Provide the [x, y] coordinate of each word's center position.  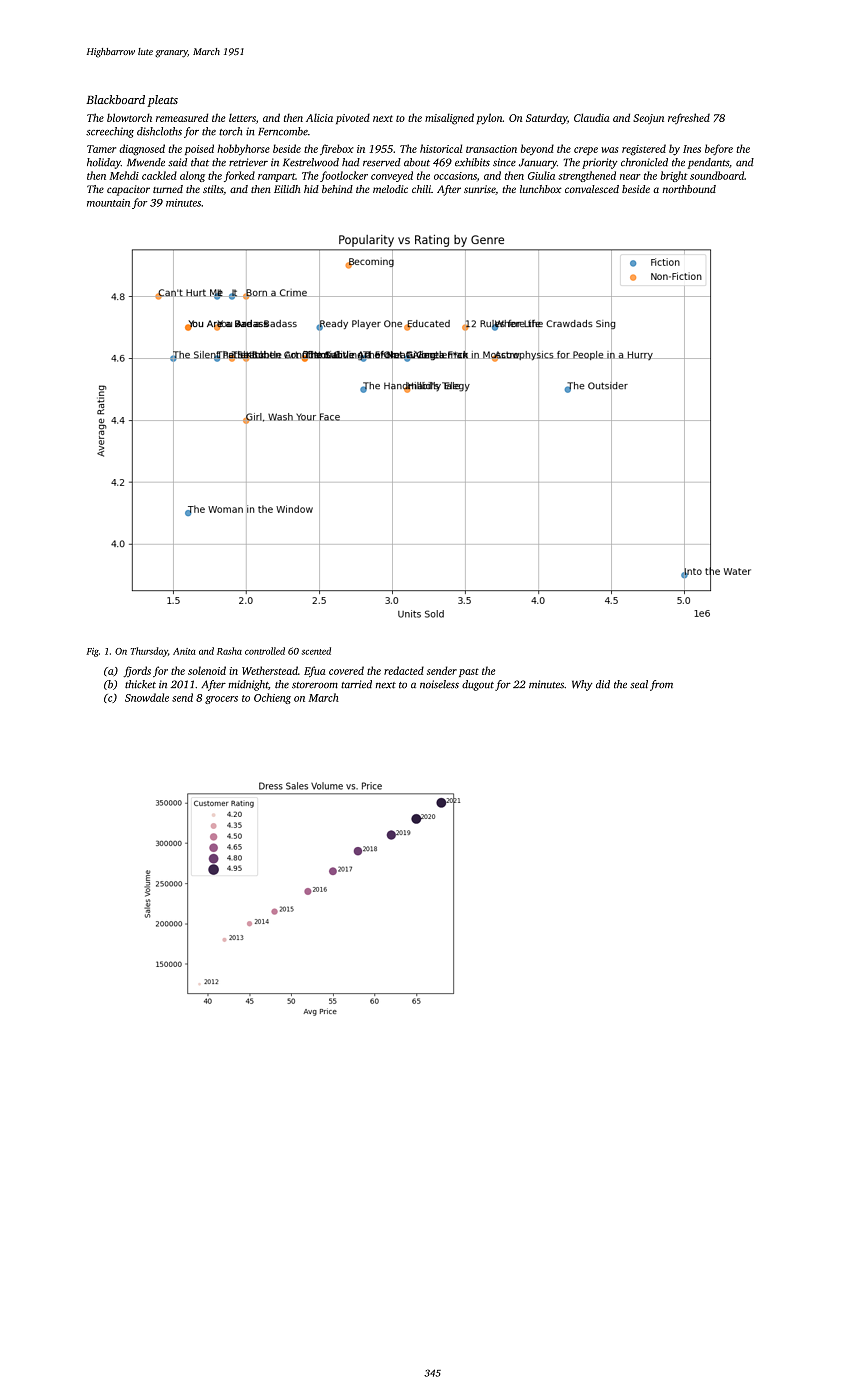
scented [316, 651]
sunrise [479, 189]
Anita [184, 651]
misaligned [449, 119]
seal [639, 684]
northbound [689, 189]
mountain [108, 203]
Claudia [591, 117]
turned [168, 189]
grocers [221, 700]
